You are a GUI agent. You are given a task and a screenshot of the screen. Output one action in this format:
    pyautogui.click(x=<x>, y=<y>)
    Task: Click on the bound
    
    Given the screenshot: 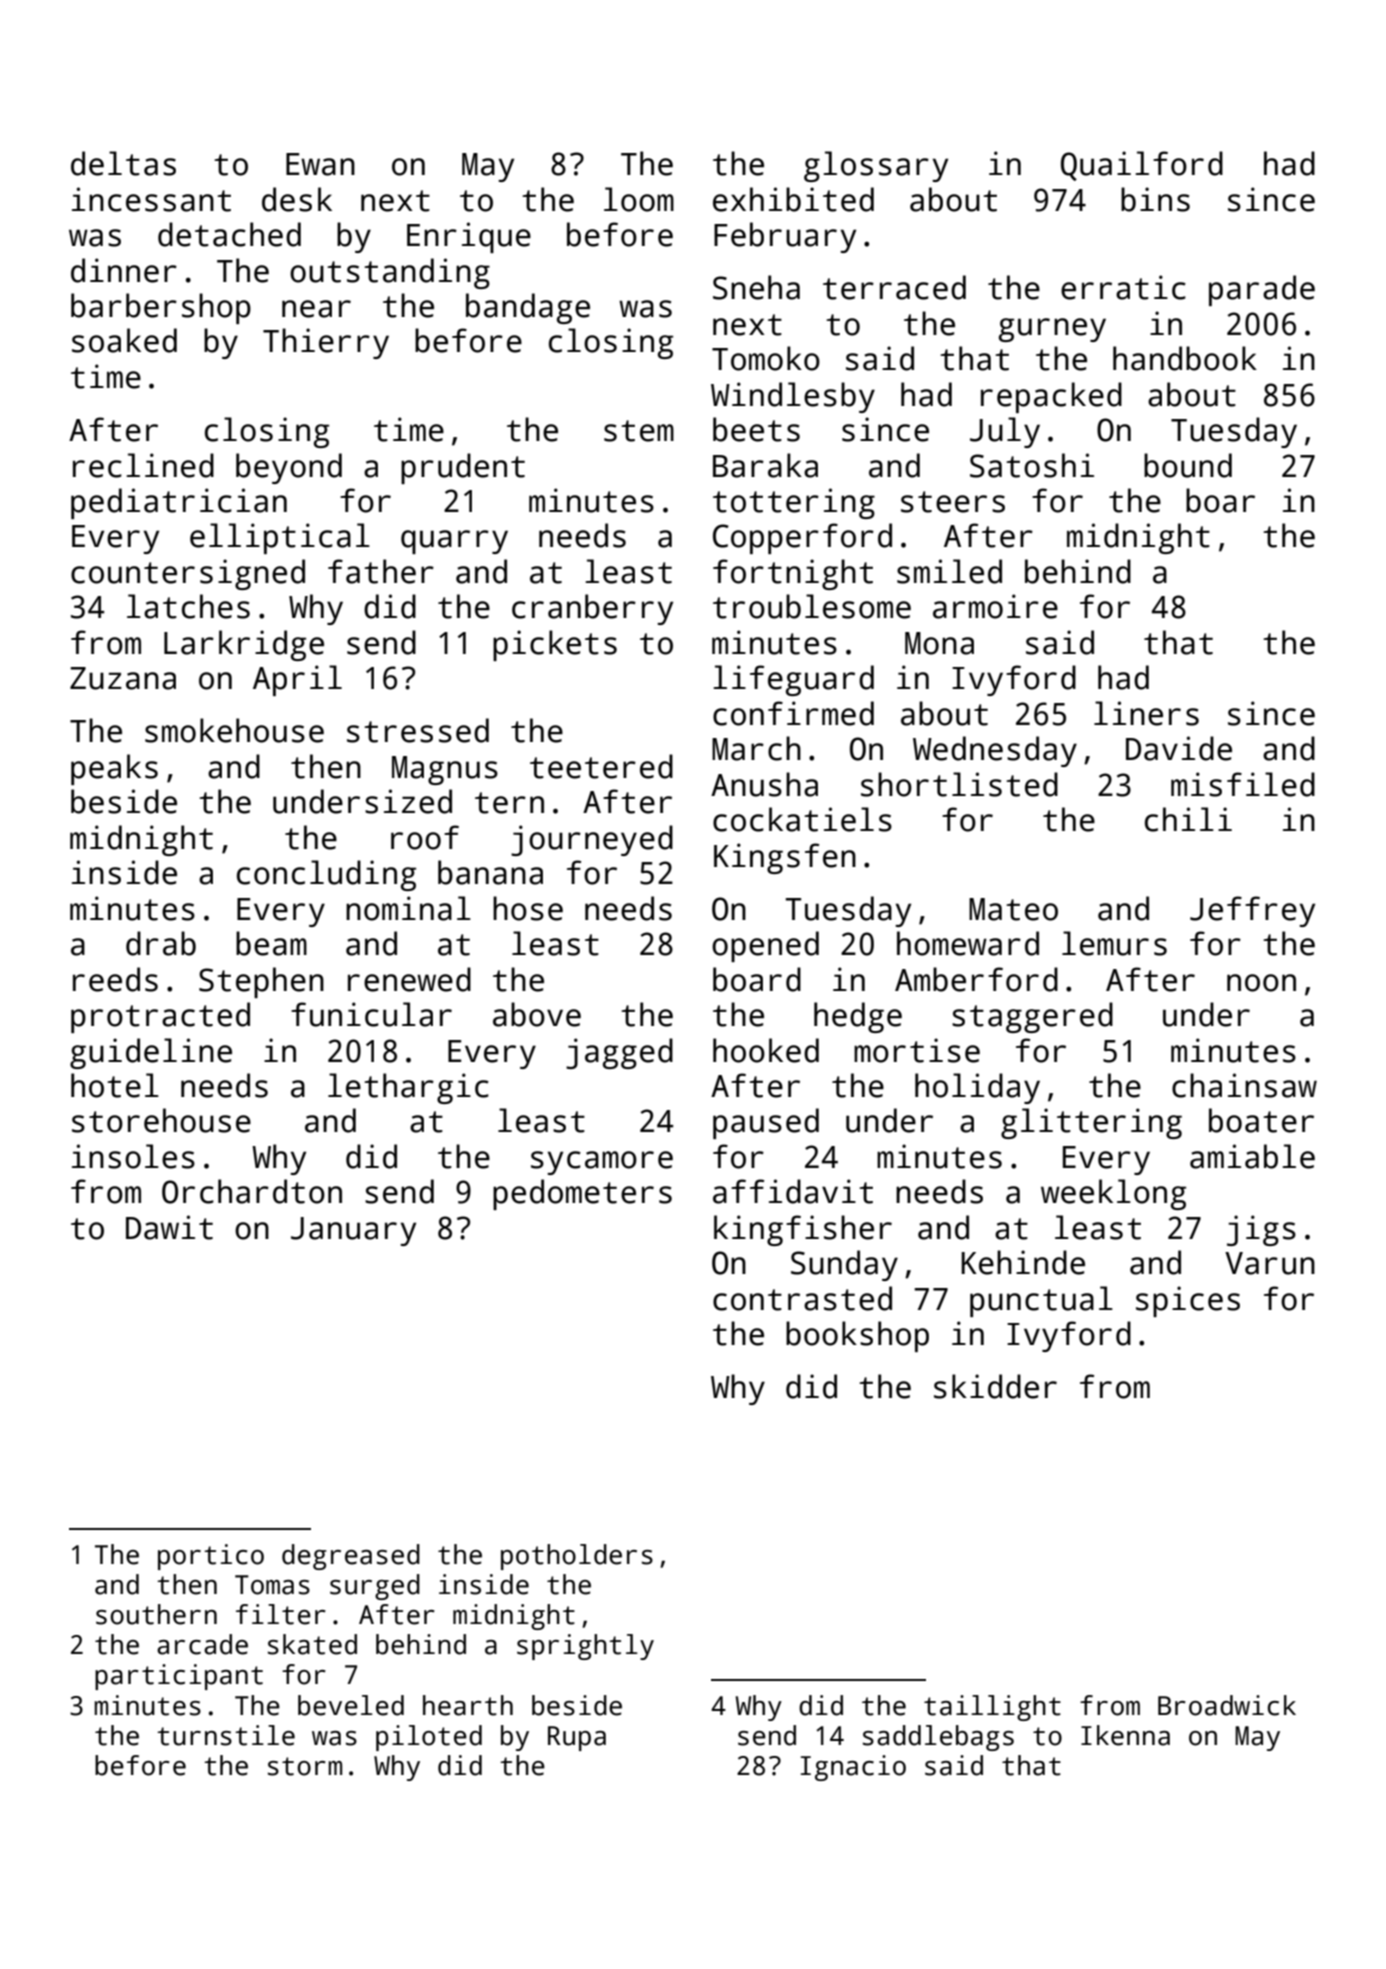 What is the action you would take?
    pyautogui.click(x=1188, y=465)
